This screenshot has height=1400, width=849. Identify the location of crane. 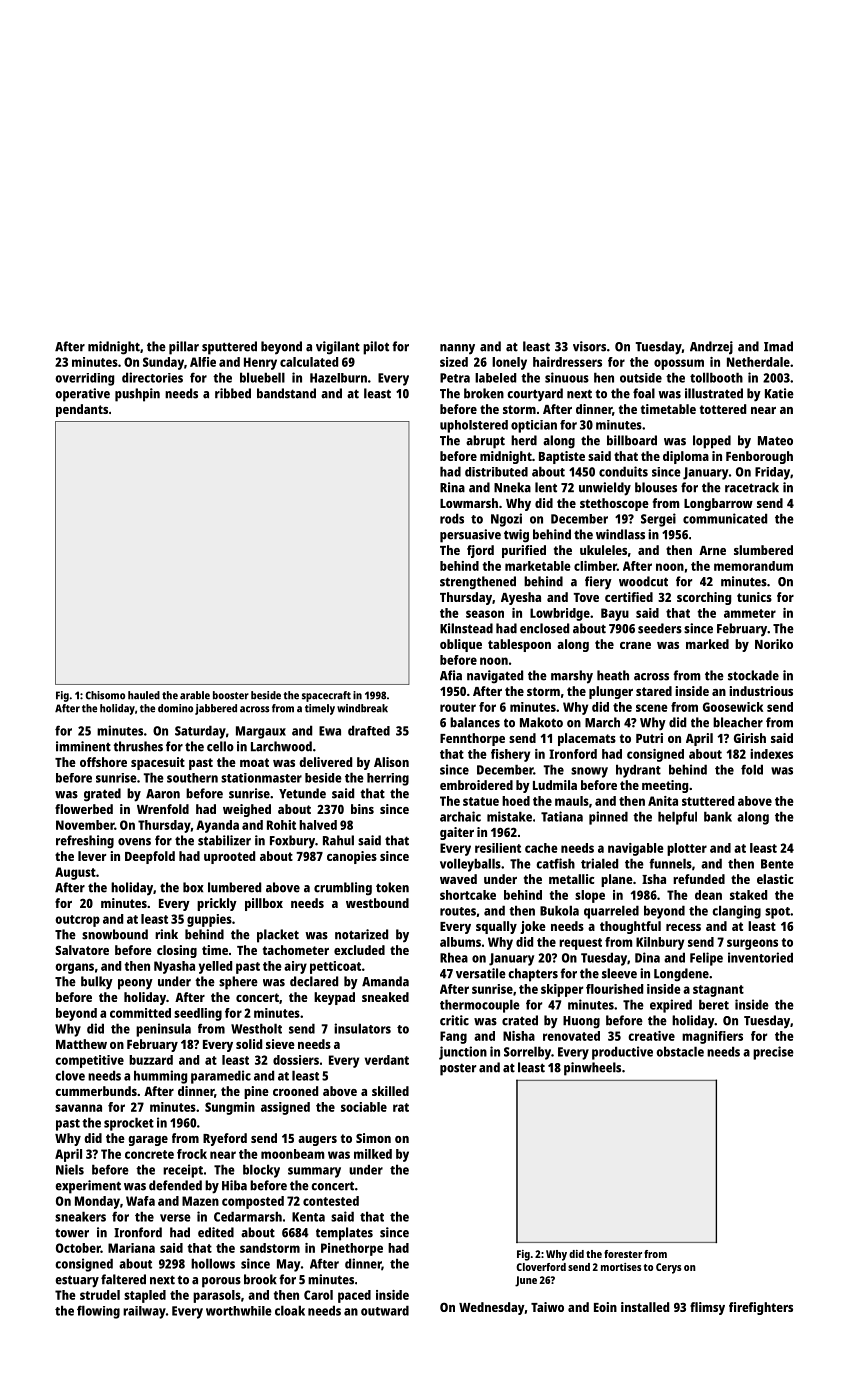
(635, 645).
